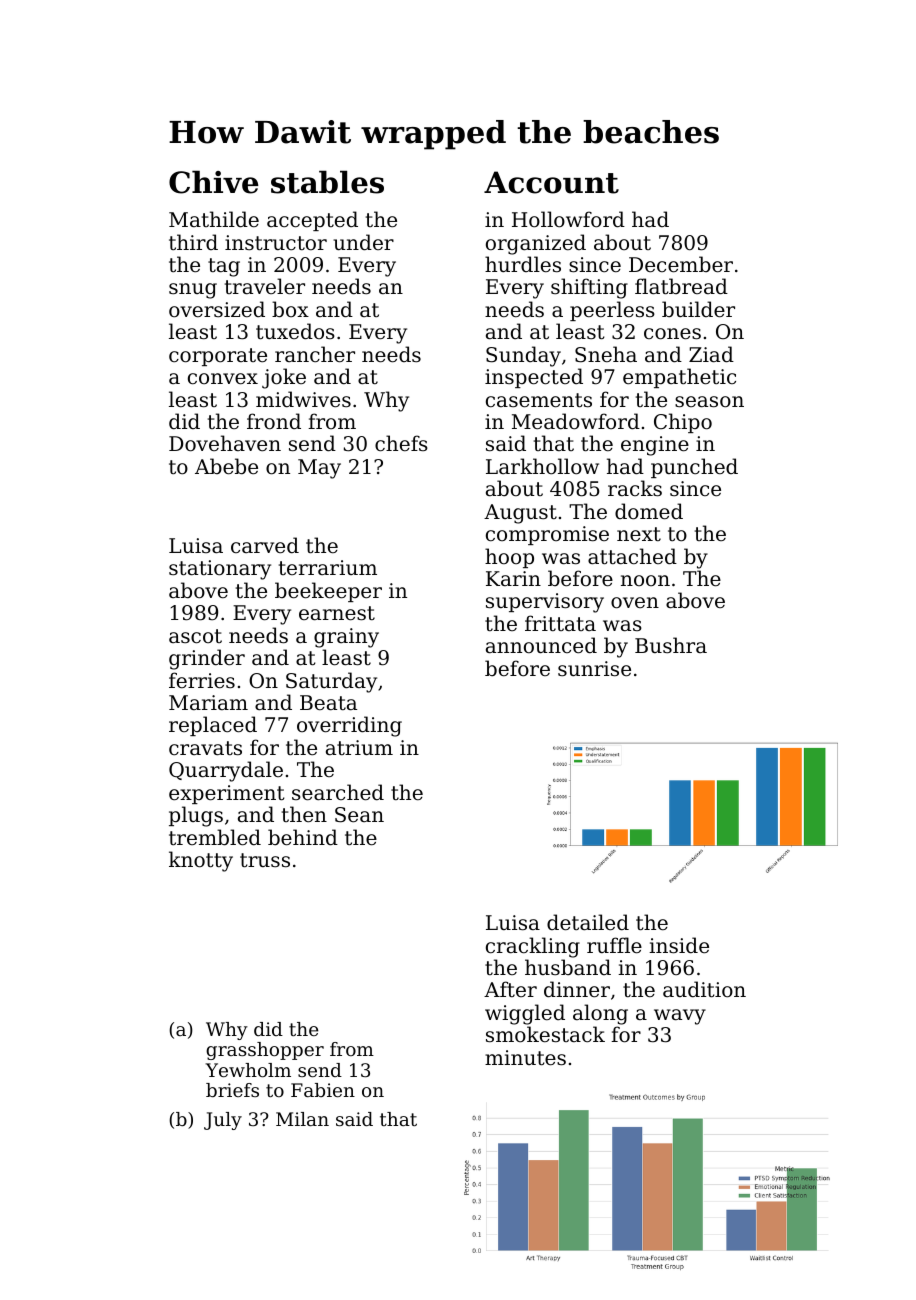 This page has width=916, height=1300. What do you see at coordinates (635, 488) in the page?
I see `racks` at bounding box center [635, 488].
